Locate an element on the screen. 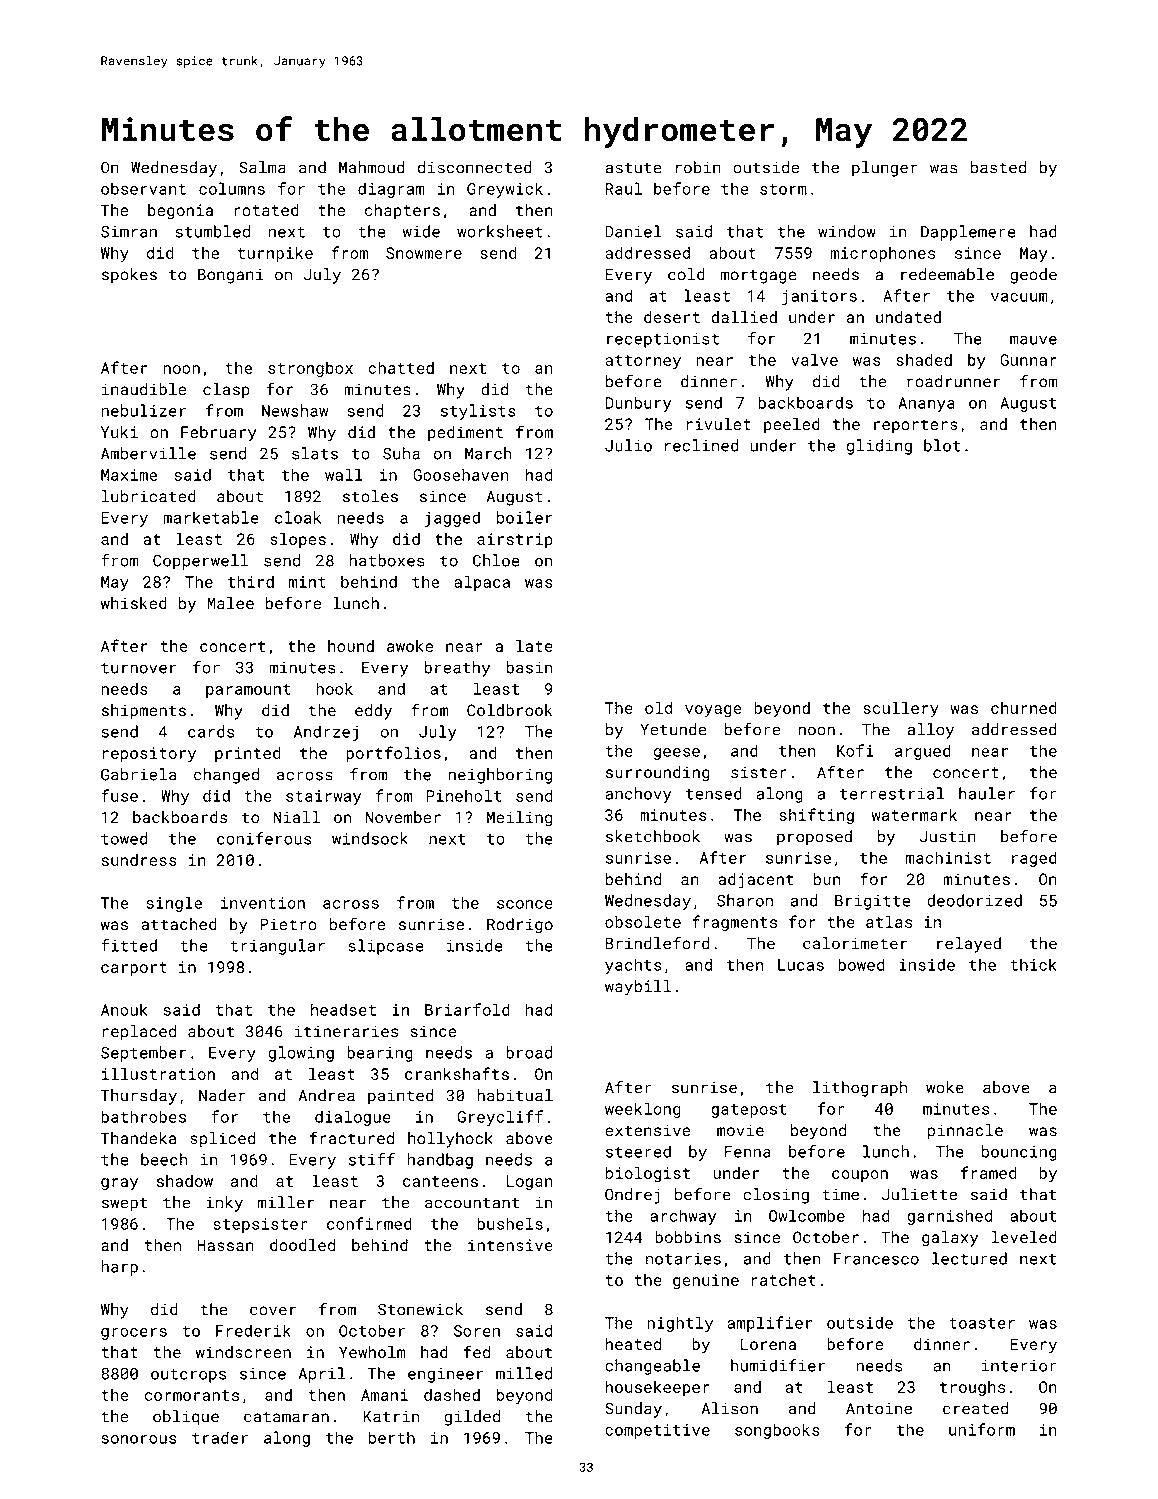  observant is located at coordinates (143, 188).
